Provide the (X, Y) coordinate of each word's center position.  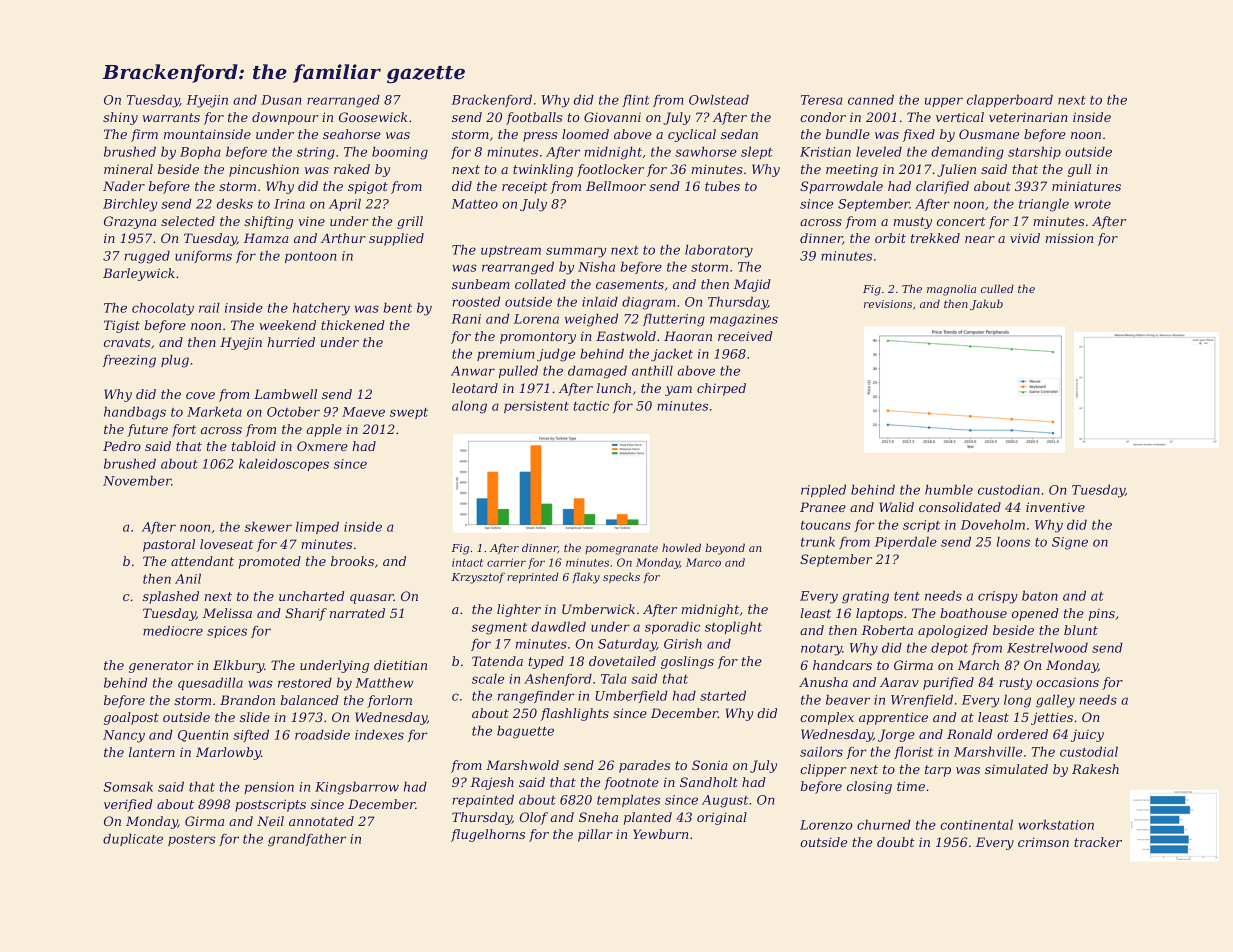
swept (409, 413)
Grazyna (130, 222)
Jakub (986, 304)
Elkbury (238, 666)
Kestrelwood (1047, 647)
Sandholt (709, 782)
